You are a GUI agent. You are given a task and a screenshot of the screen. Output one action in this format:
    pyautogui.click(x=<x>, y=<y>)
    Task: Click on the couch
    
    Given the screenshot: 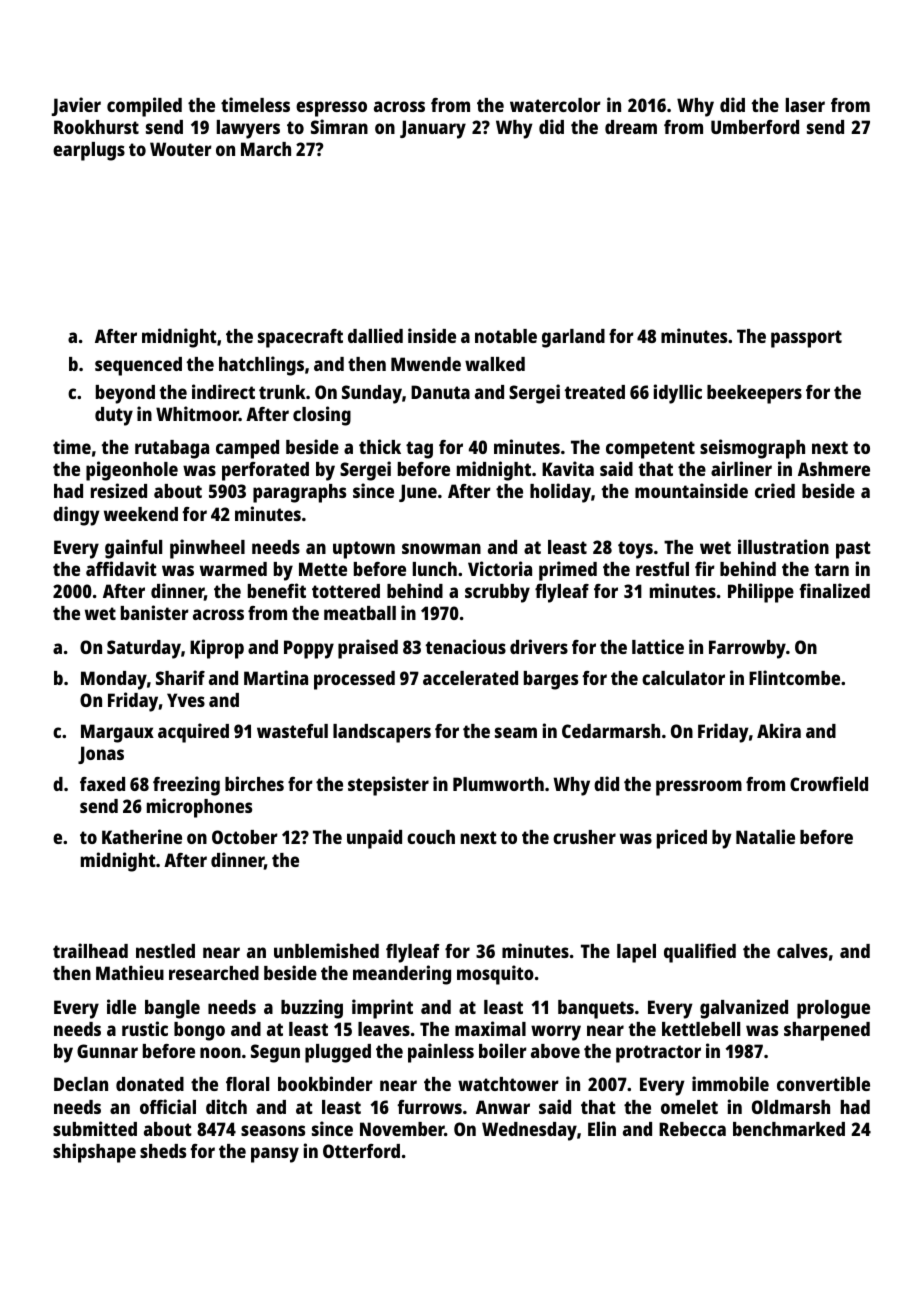 What is the action you would take?
    pyautogui.click(x=431, y=837)
